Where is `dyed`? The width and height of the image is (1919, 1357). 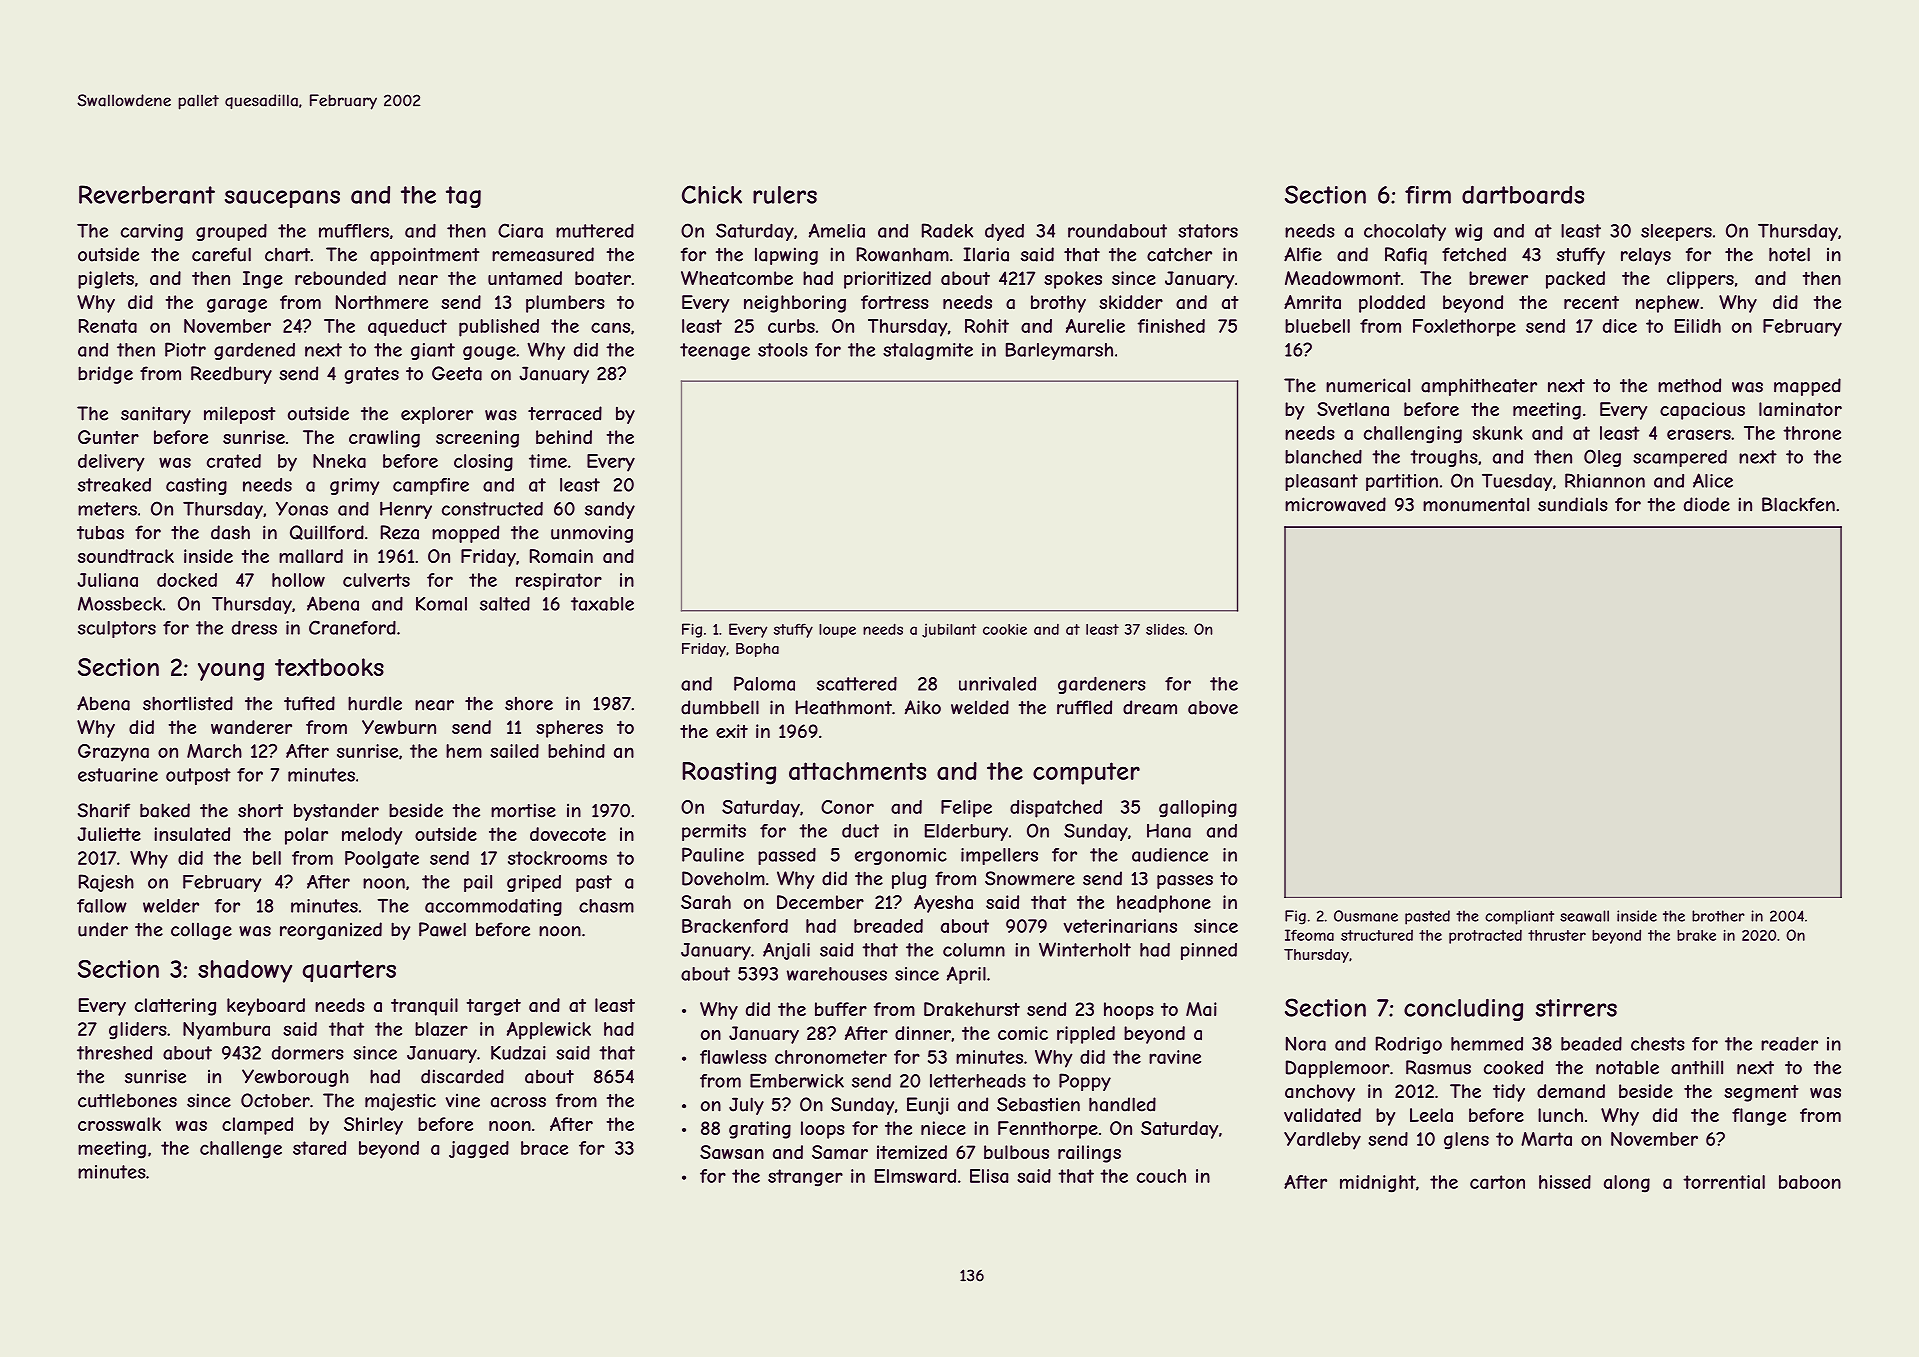 dyed is located at coordinates (1004, 232).
